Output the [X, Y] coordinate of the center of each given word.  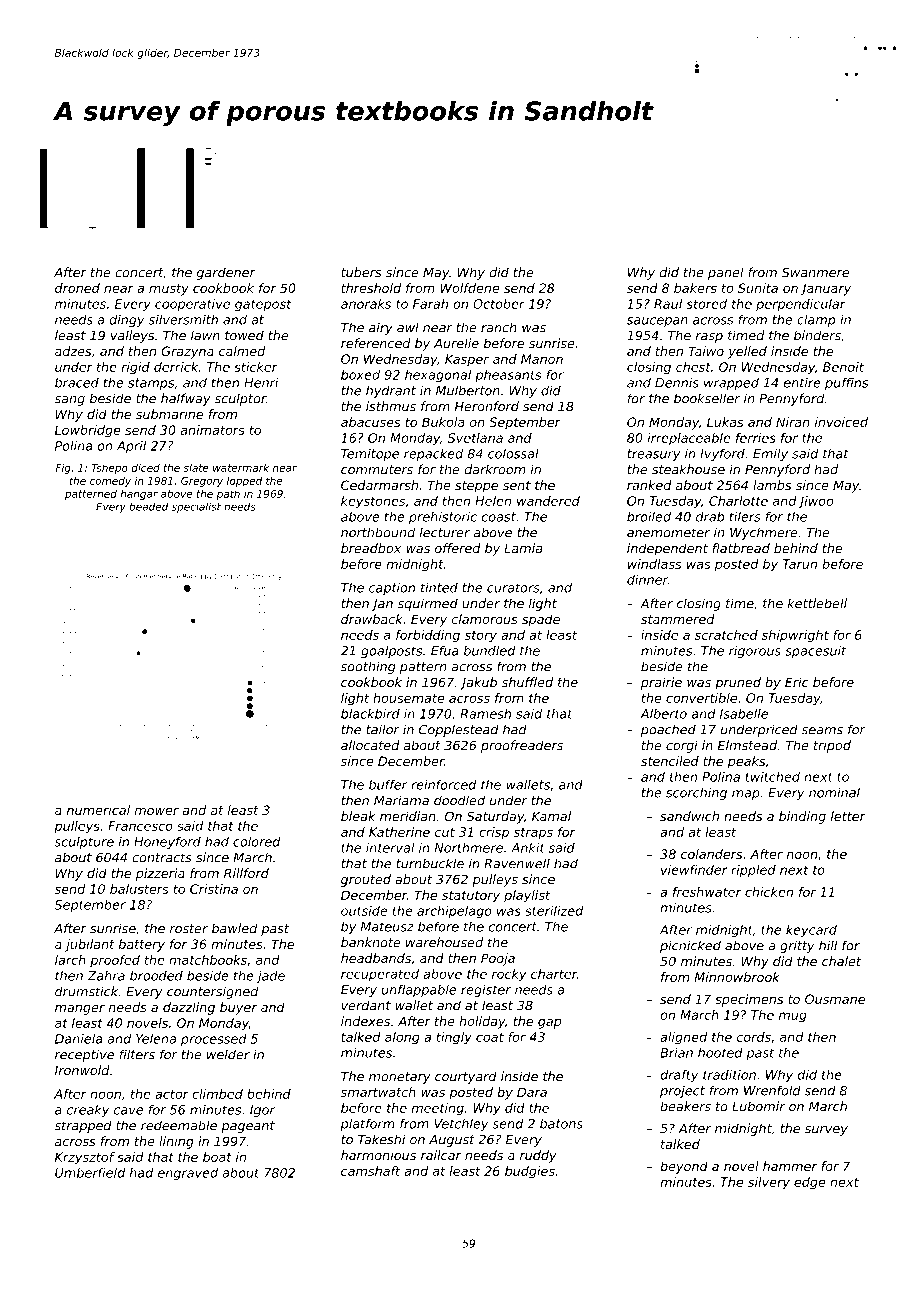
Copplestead [459, 730]
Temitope [370, 455]
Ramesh [485, 714]
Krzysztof [85, 1158]
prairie [661, 683]
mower [157, 811]
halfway [186, 399]
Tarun [800, 564]
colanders [712, 854]
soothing [368, 667]
